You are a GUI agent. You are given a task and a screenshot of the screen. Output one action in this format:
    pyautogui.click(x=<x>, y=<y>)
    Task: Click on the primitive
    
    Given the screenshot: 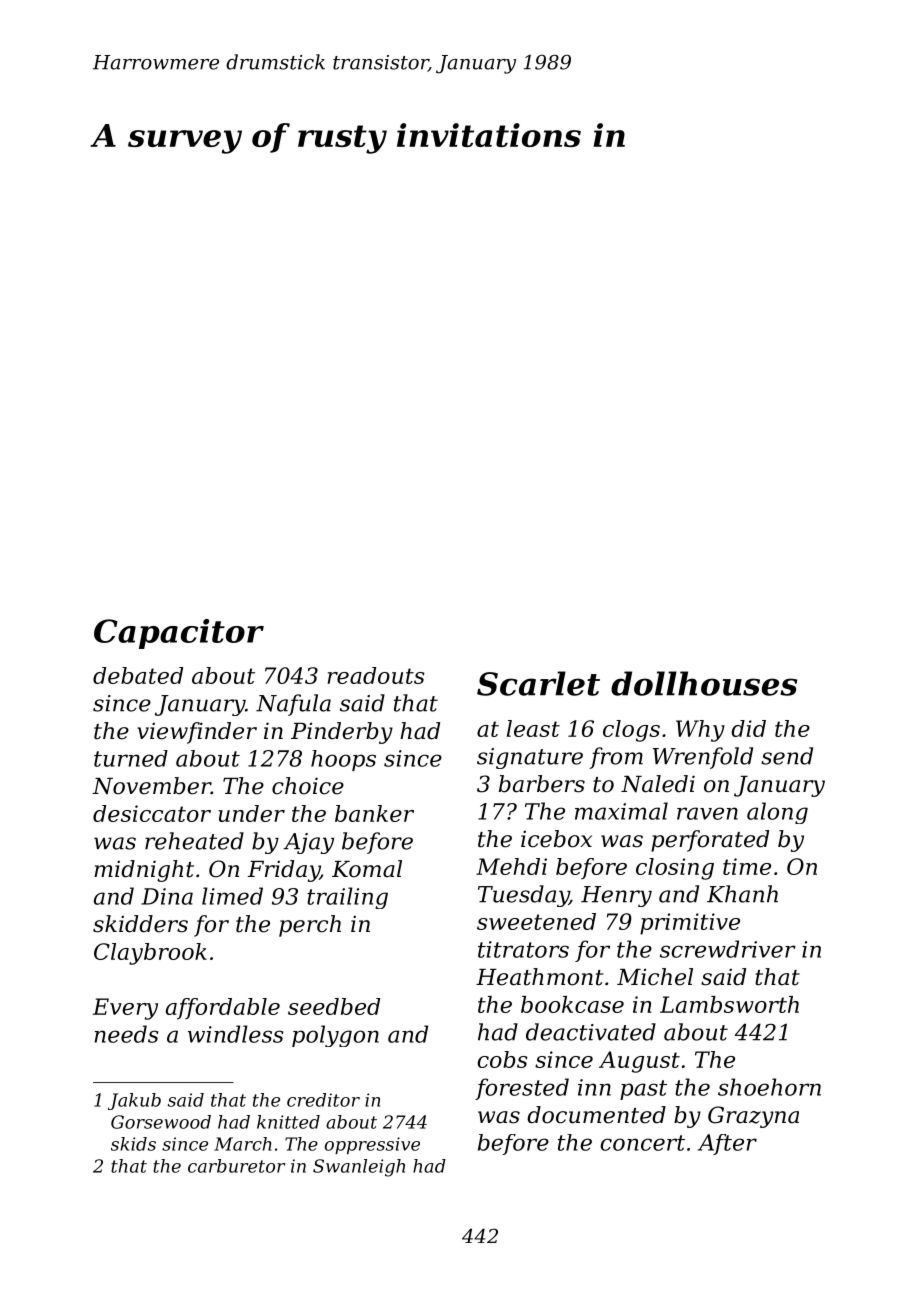 What is the action you would take?
    pyautogui.click(x=690, y=924)
